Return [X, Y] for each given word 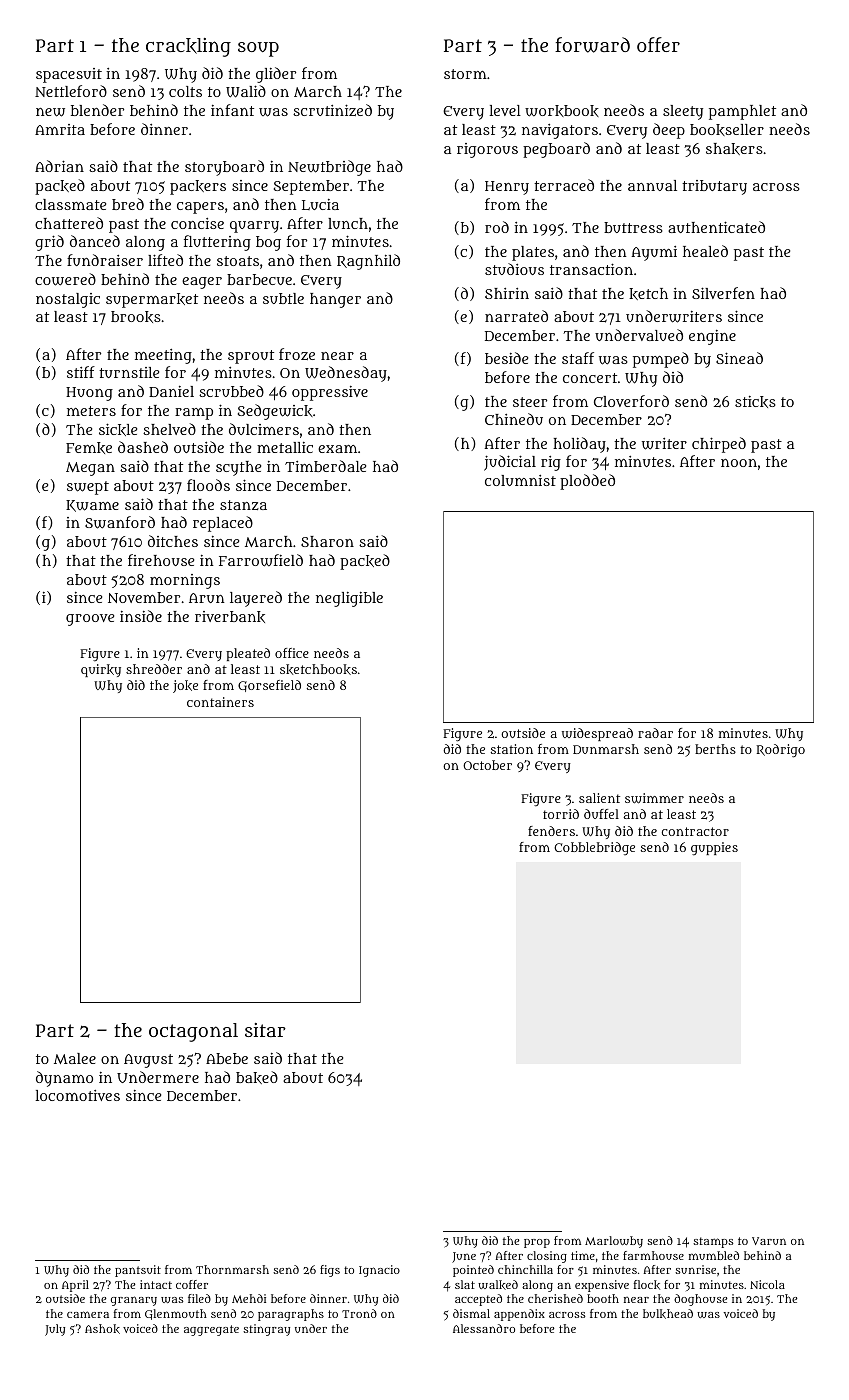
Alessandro [484, 1328]
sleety [683, 112]
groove [90, 620]
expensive [602, 1286]
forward [592, 45]
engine [712, 337]
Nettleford [71, 91]
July [55, 1330]
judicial [510, 463]
